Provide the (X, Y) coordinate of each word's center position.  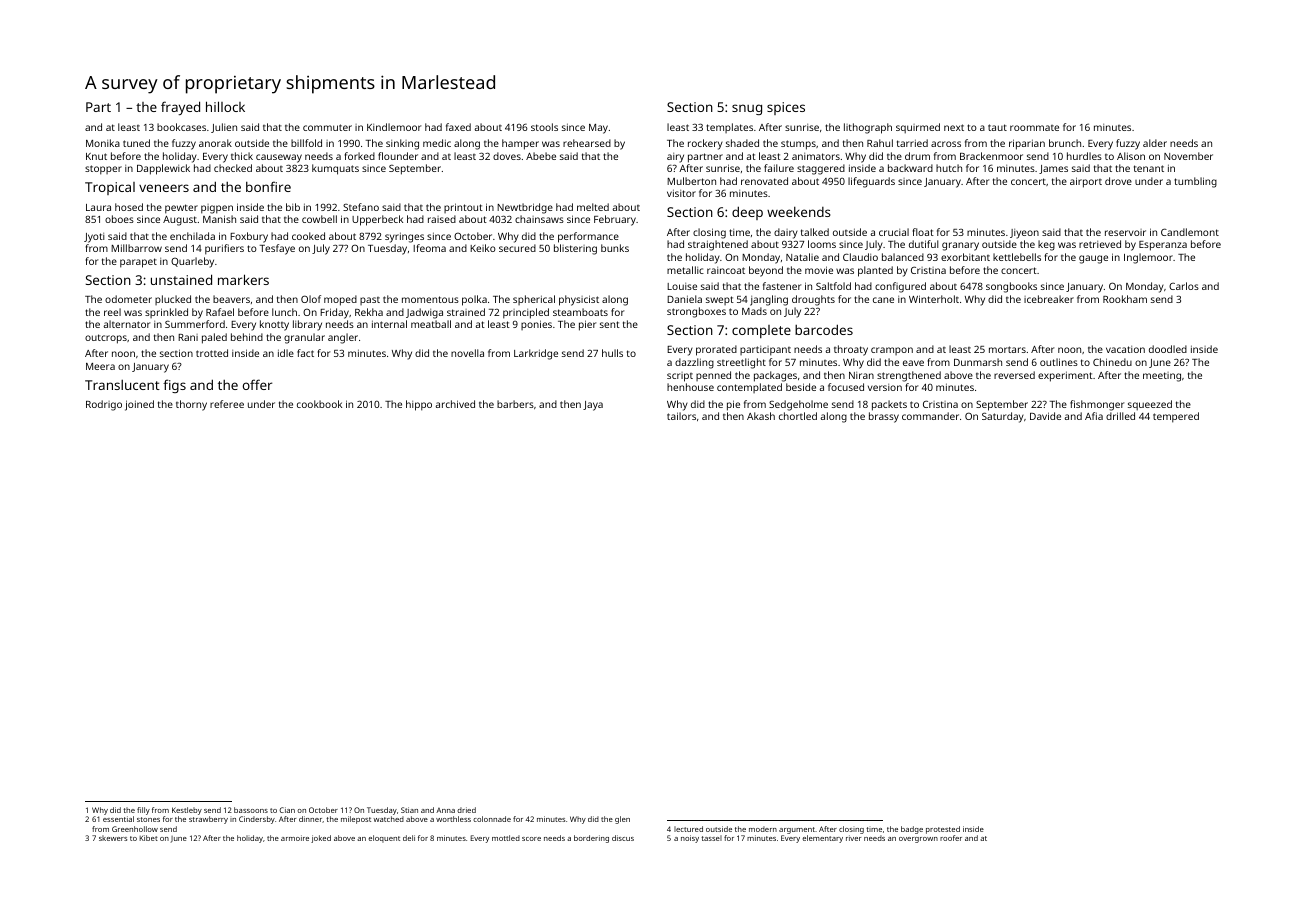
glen (622, 820)
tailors (681, 416)
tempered (1176, 417)
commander (930, 416)
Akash (761, 416)
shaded (742, 143)
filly (143, 811)
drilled (1120, 416)
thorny (191, 405)
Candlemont (1190, 232)
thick (242, 156)
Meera (100, 366)
